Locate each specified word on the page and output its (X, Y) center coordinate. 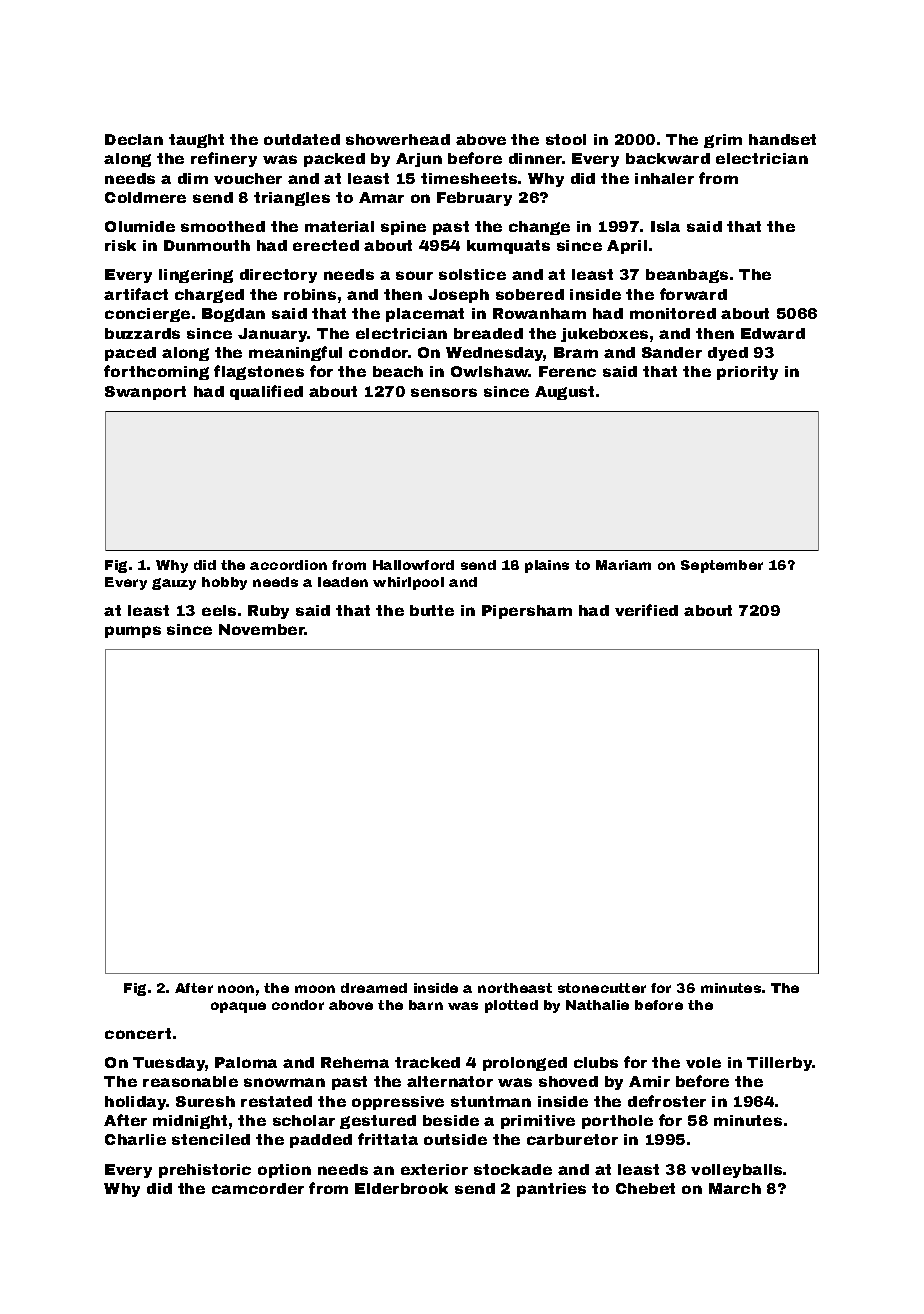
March (735, 1188)
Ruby (268, 612)
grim (723, 141)
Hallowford (413, 565)
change (539, 228)
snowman (284, 1082)
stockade (513, 1169)
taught (196, 141)
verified (646, 610)
